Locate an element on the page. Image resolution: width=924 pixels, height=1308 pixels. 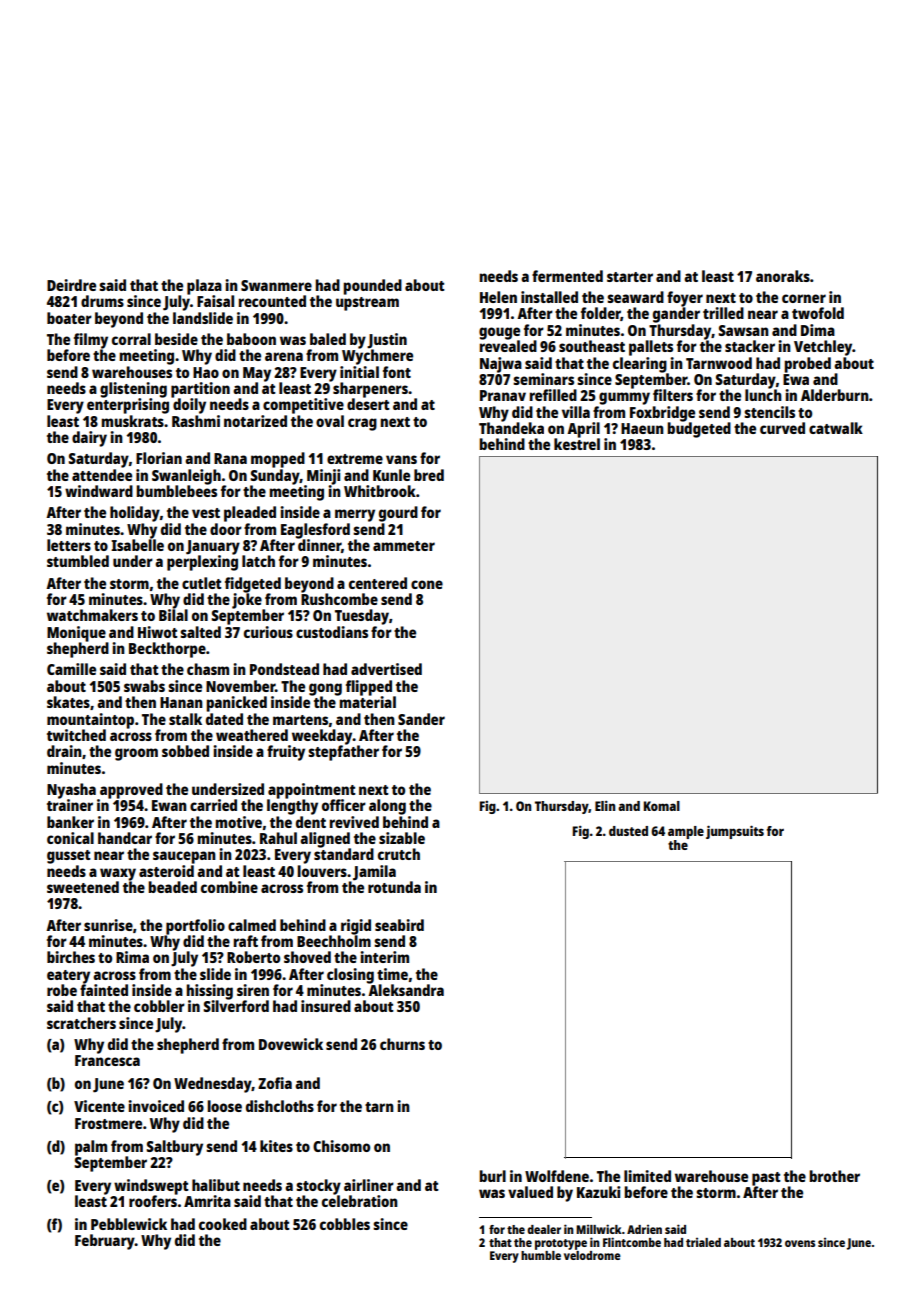
notarized is located at coordinates (255, 421).
